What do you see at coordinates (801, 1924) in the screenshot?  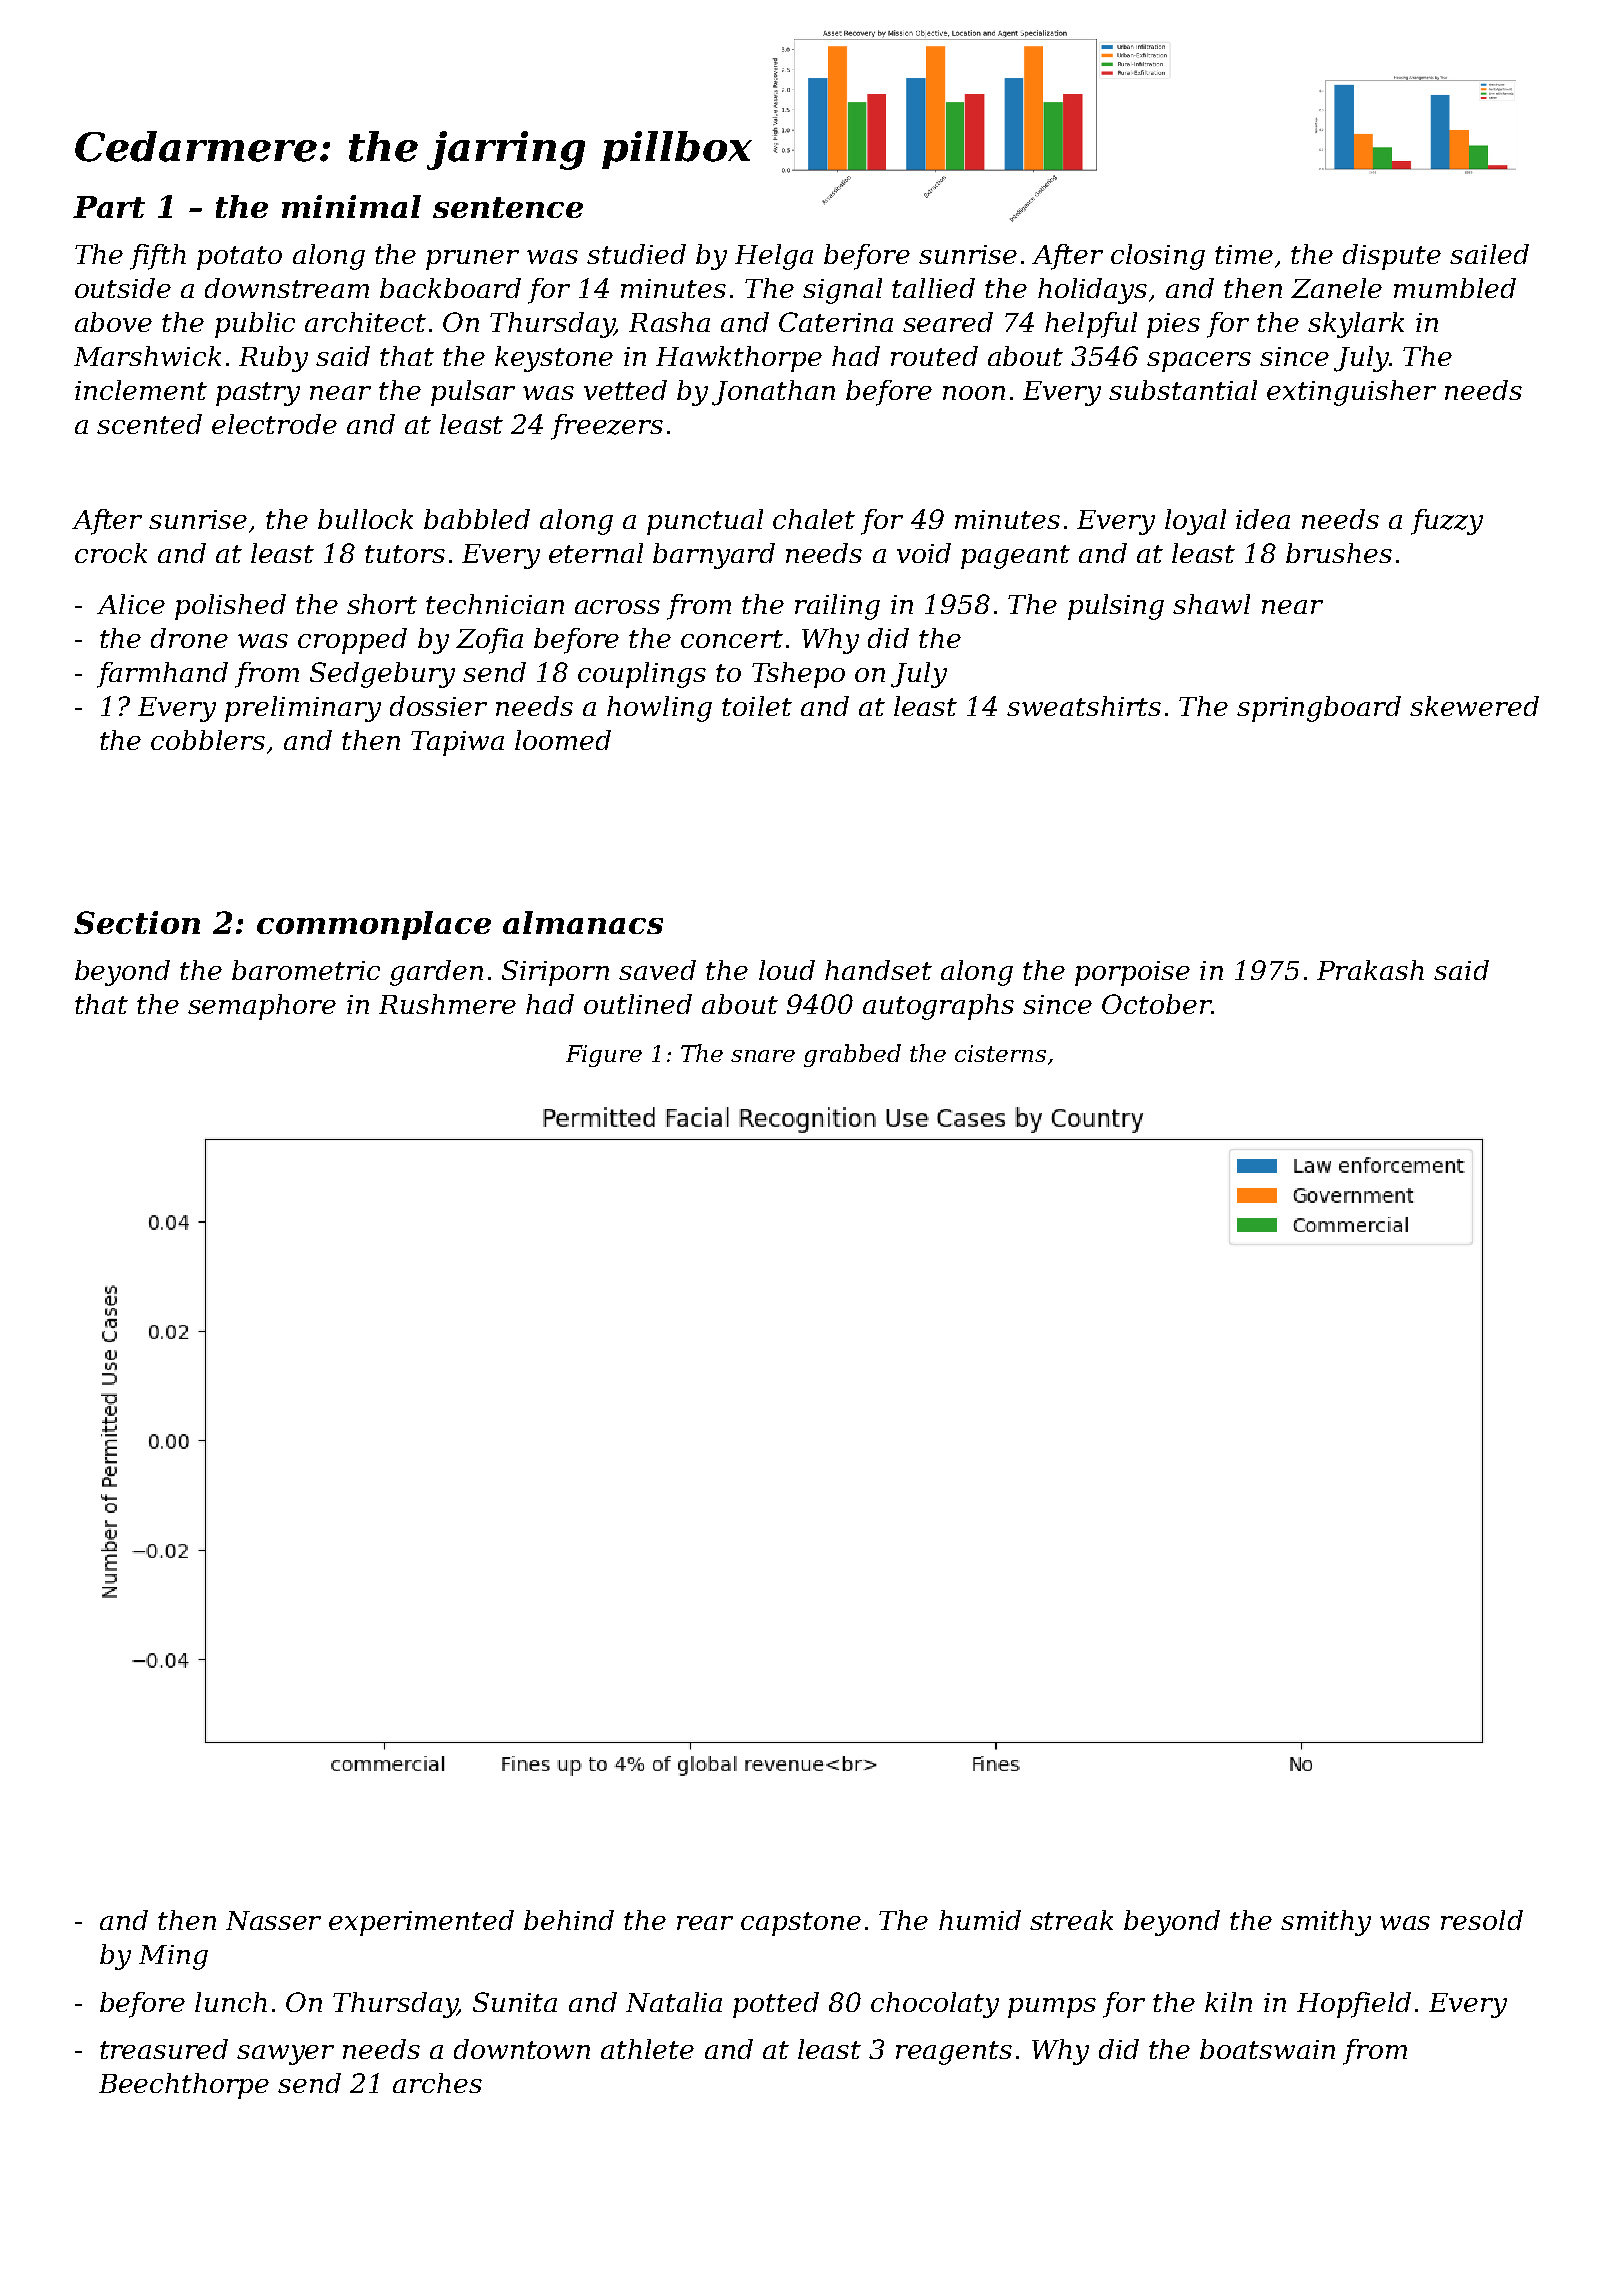 I see `capstone` at bounding box center [801, 1924].
